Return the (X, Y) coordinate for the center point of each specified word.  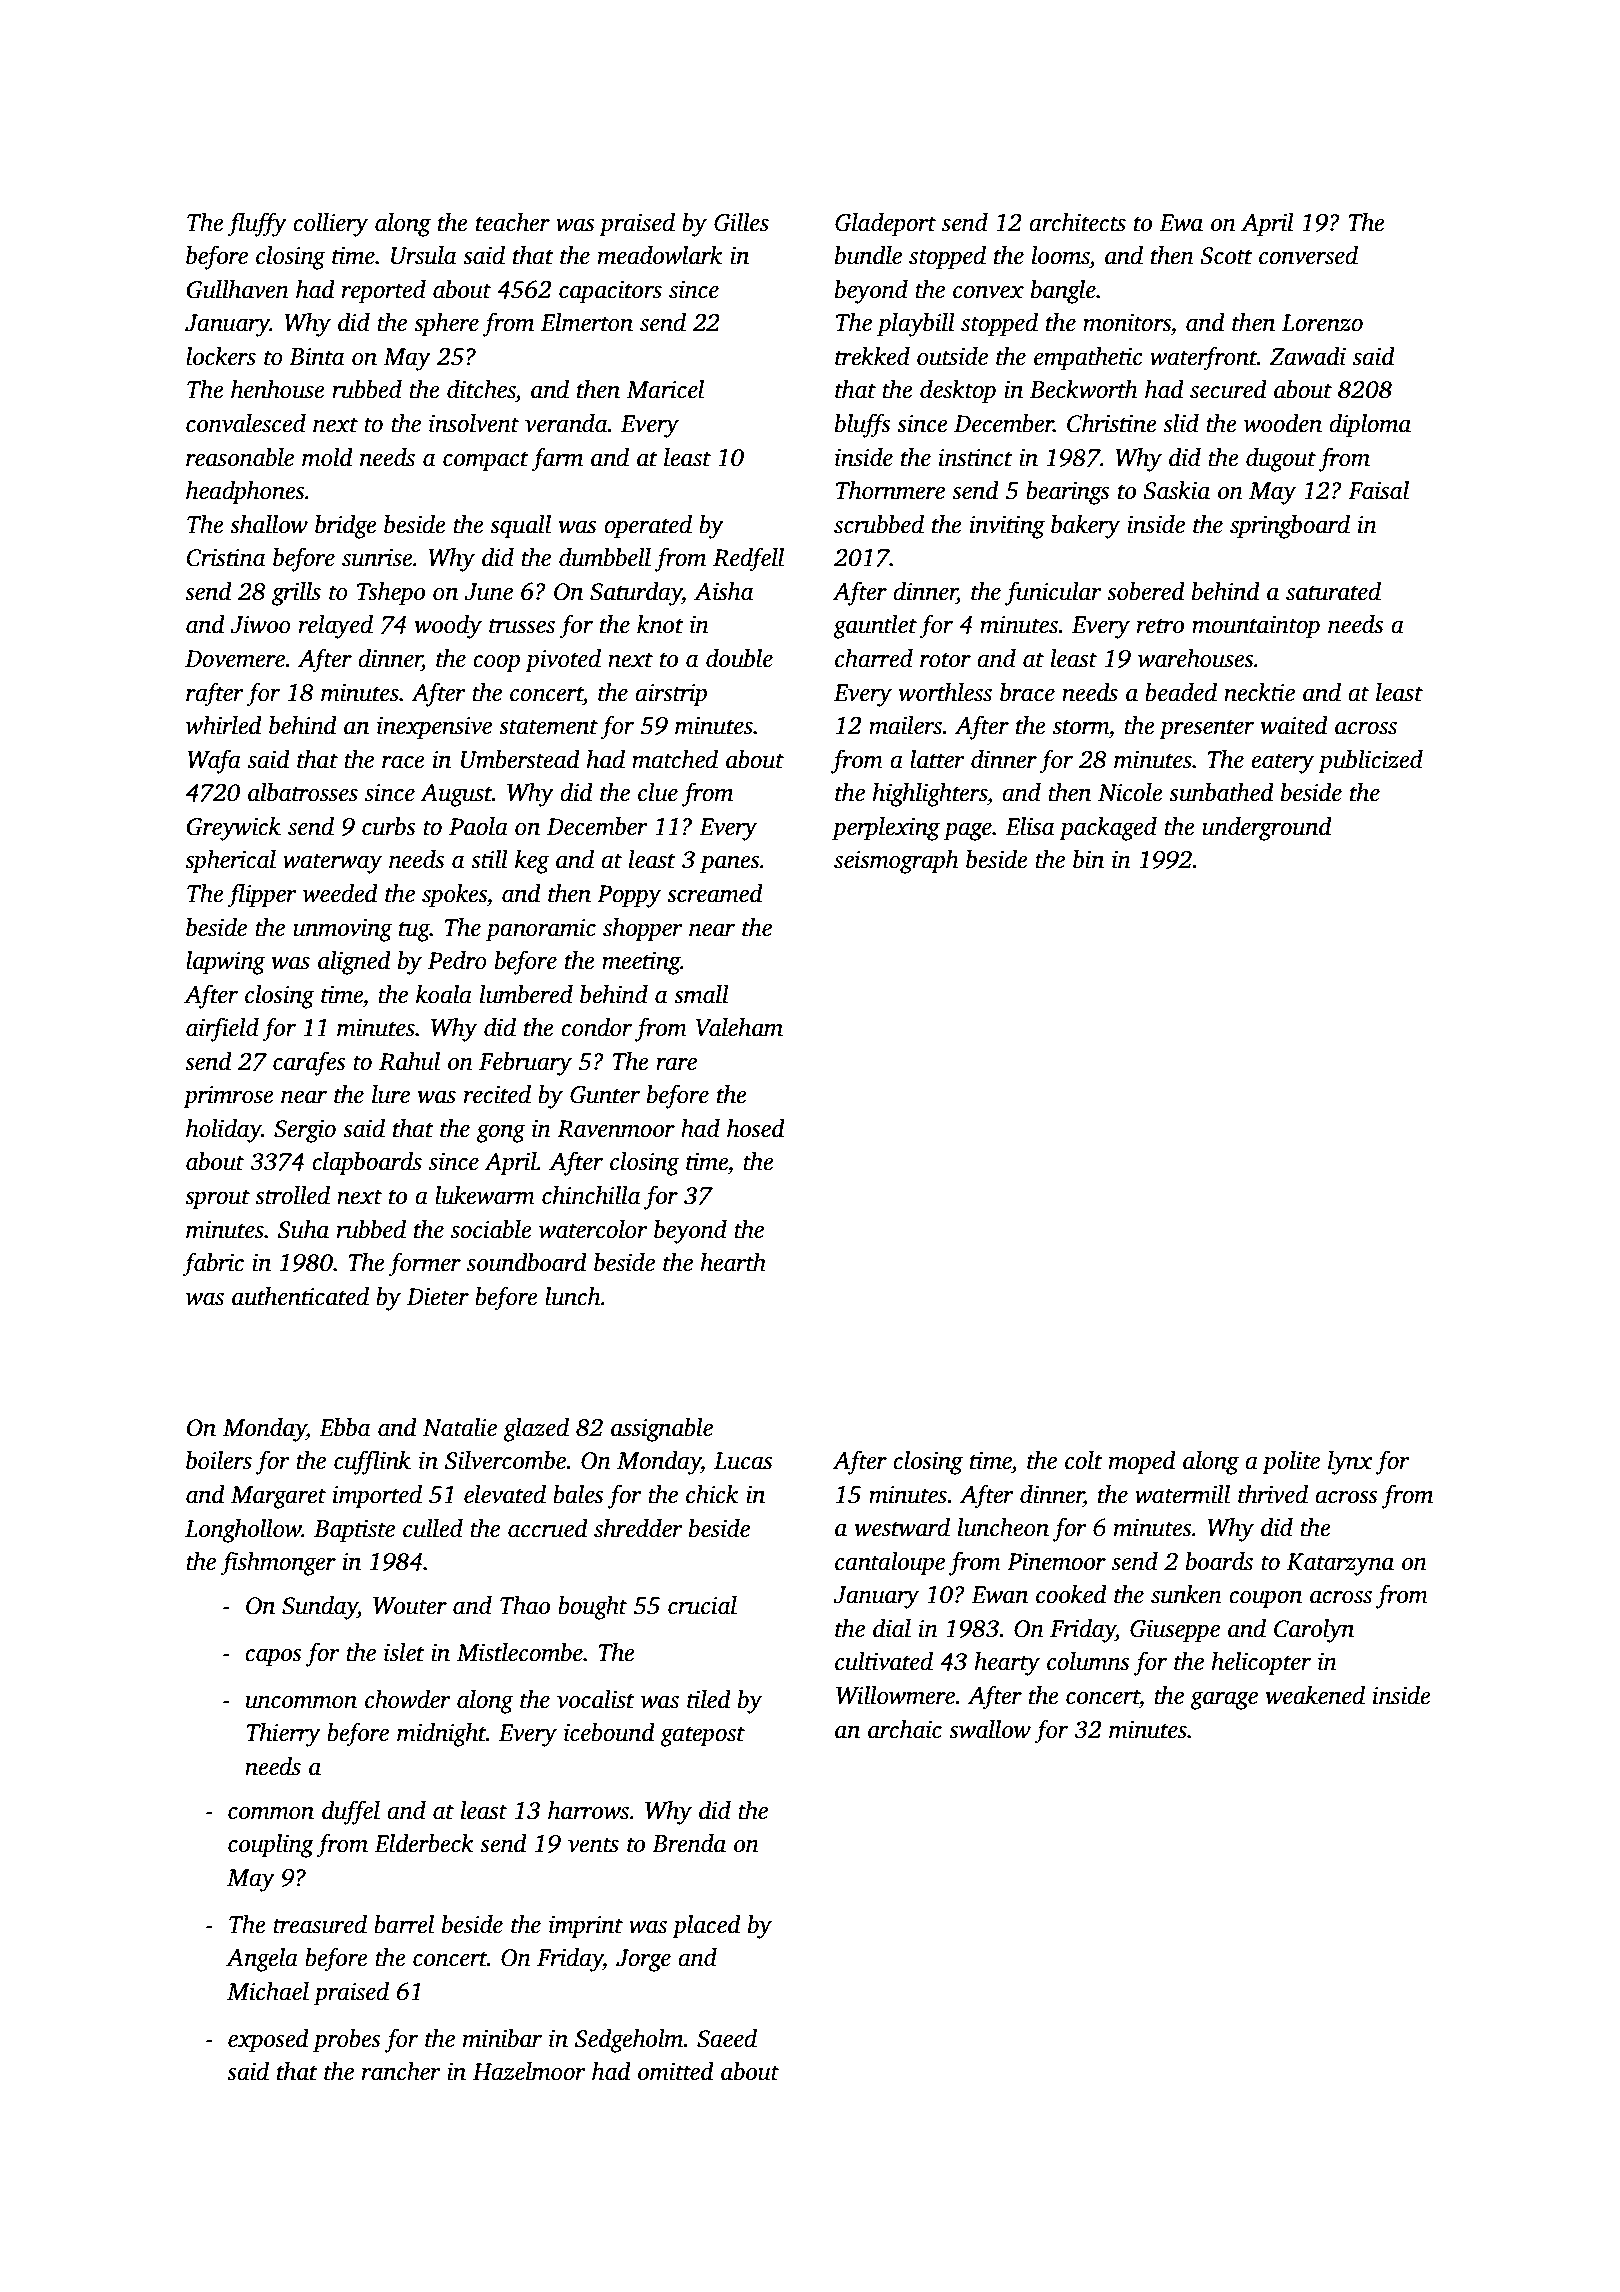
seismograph (896, 862)
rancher (401, 2071)
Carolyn (1314, 1631)
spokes (454, 896)
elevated (505, 1494)
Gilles (741, 222)
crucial (702, 1605)
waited (1294, 725)
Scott (1226, 256)
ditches (481, 389)
